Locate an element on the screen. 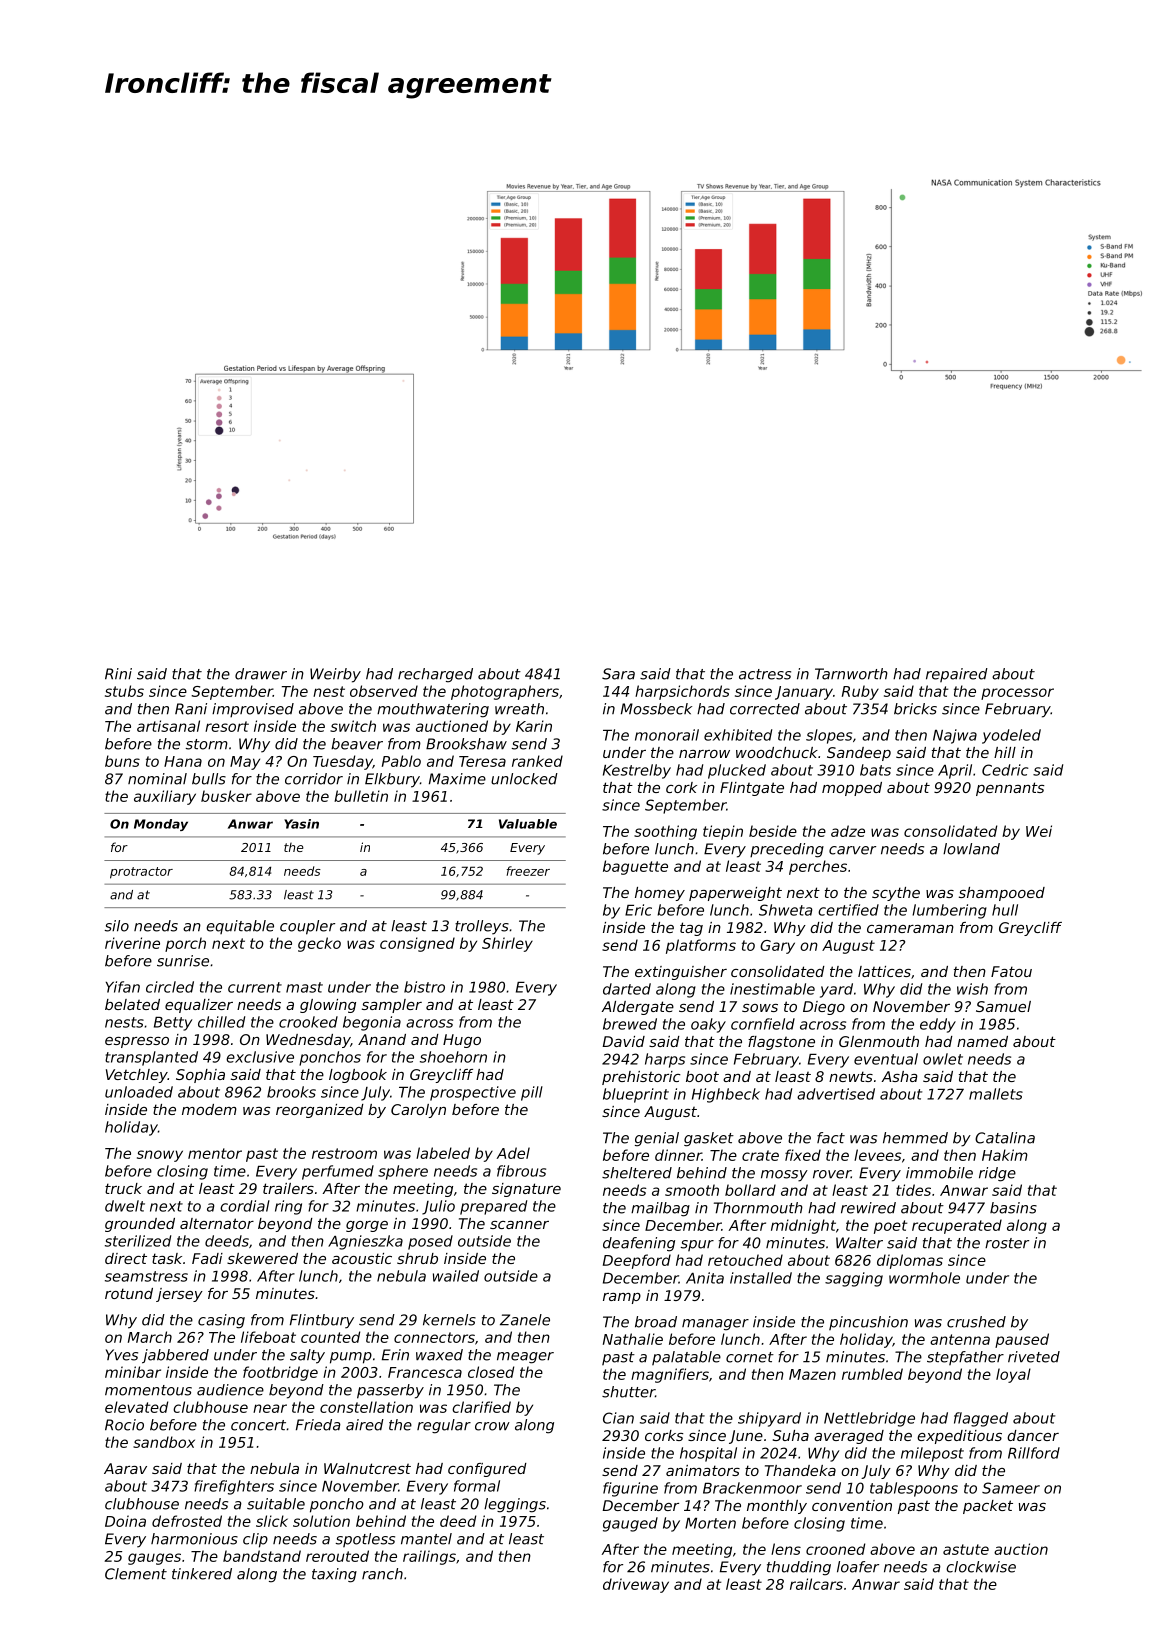 This screenshot has height=1652, width=1168. Sara is located at coordinates (618, 674).
